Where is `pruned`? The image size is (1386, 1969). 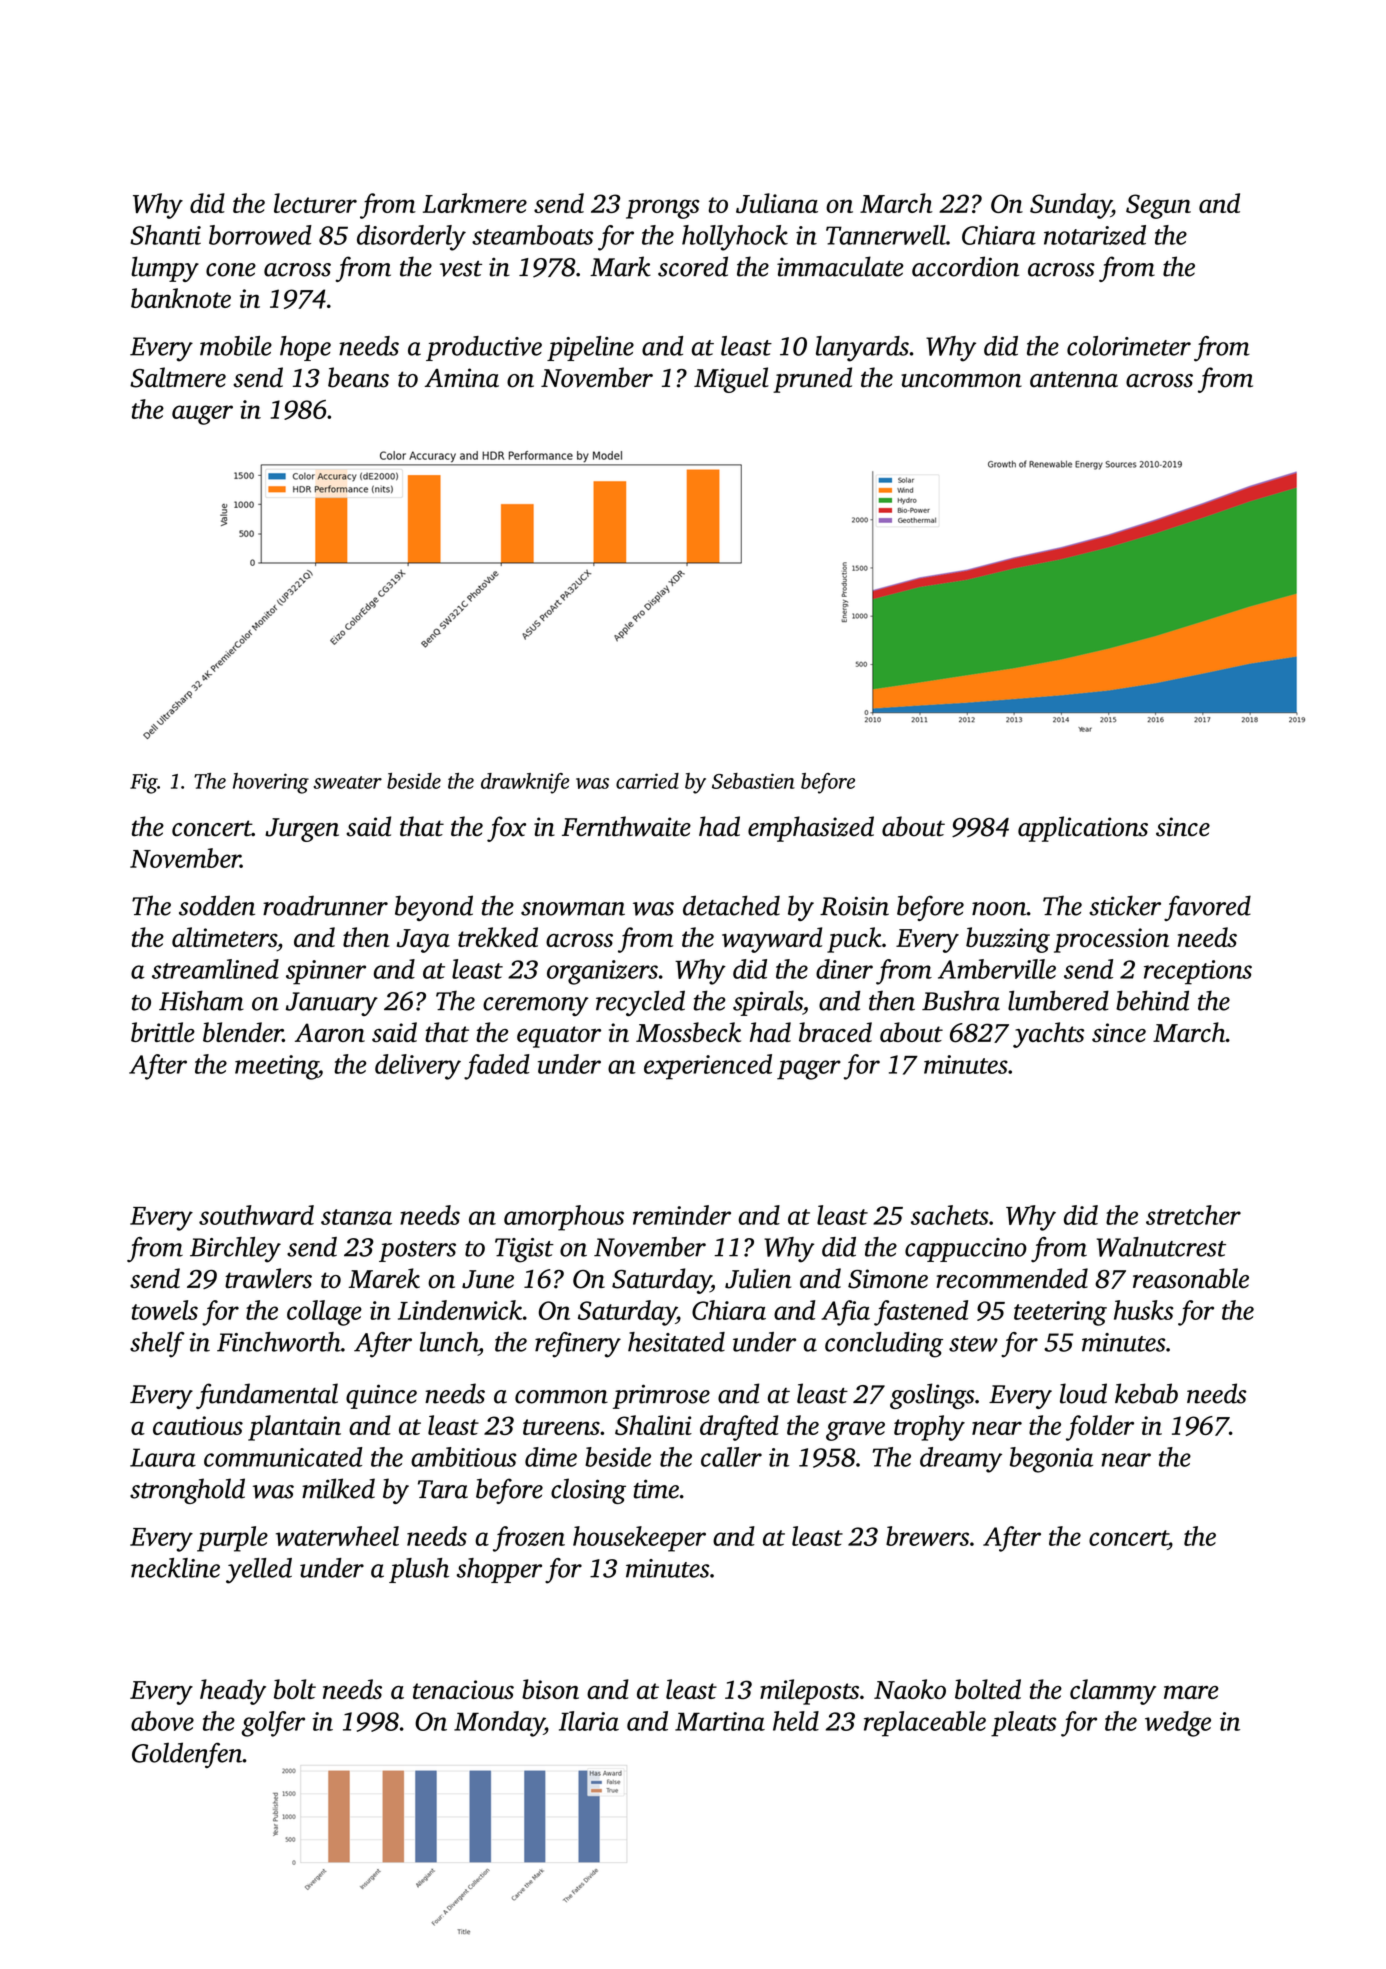 pruned is located at coordinates (812, 380).
